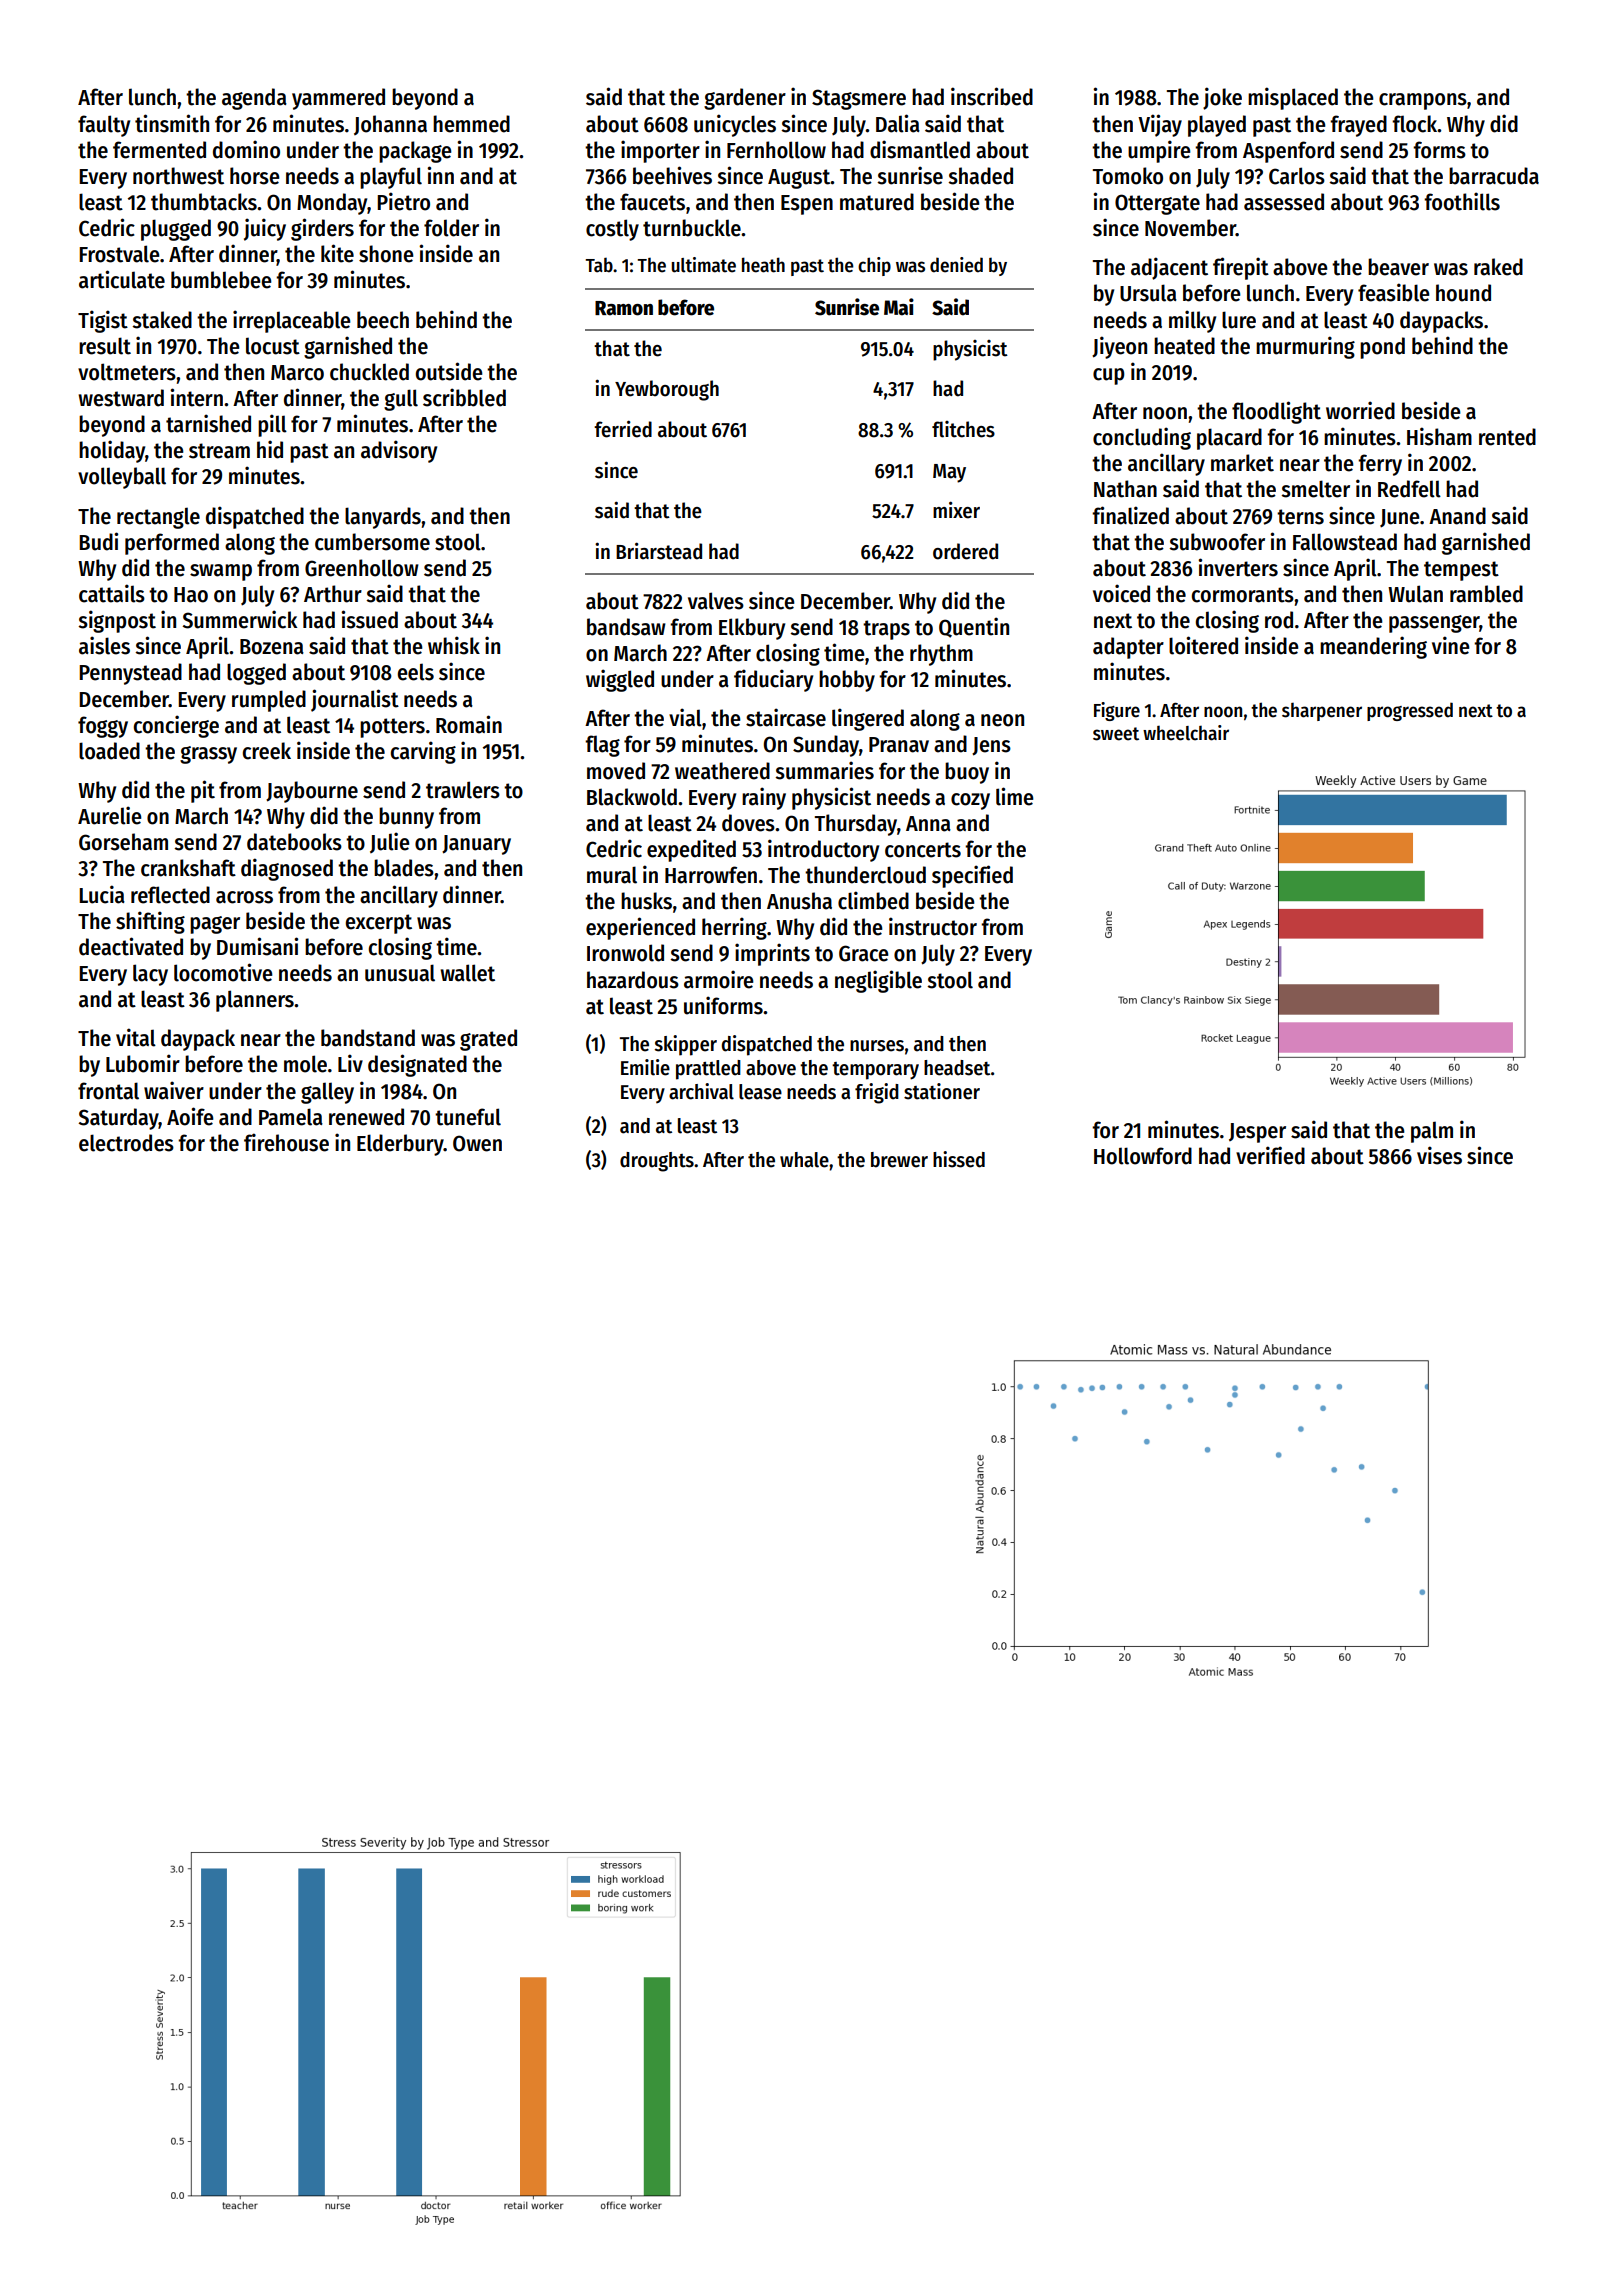  What do you see at coordinates (1360, 410) in the image?
I see `worried` at bounding box center [1360, 410].
